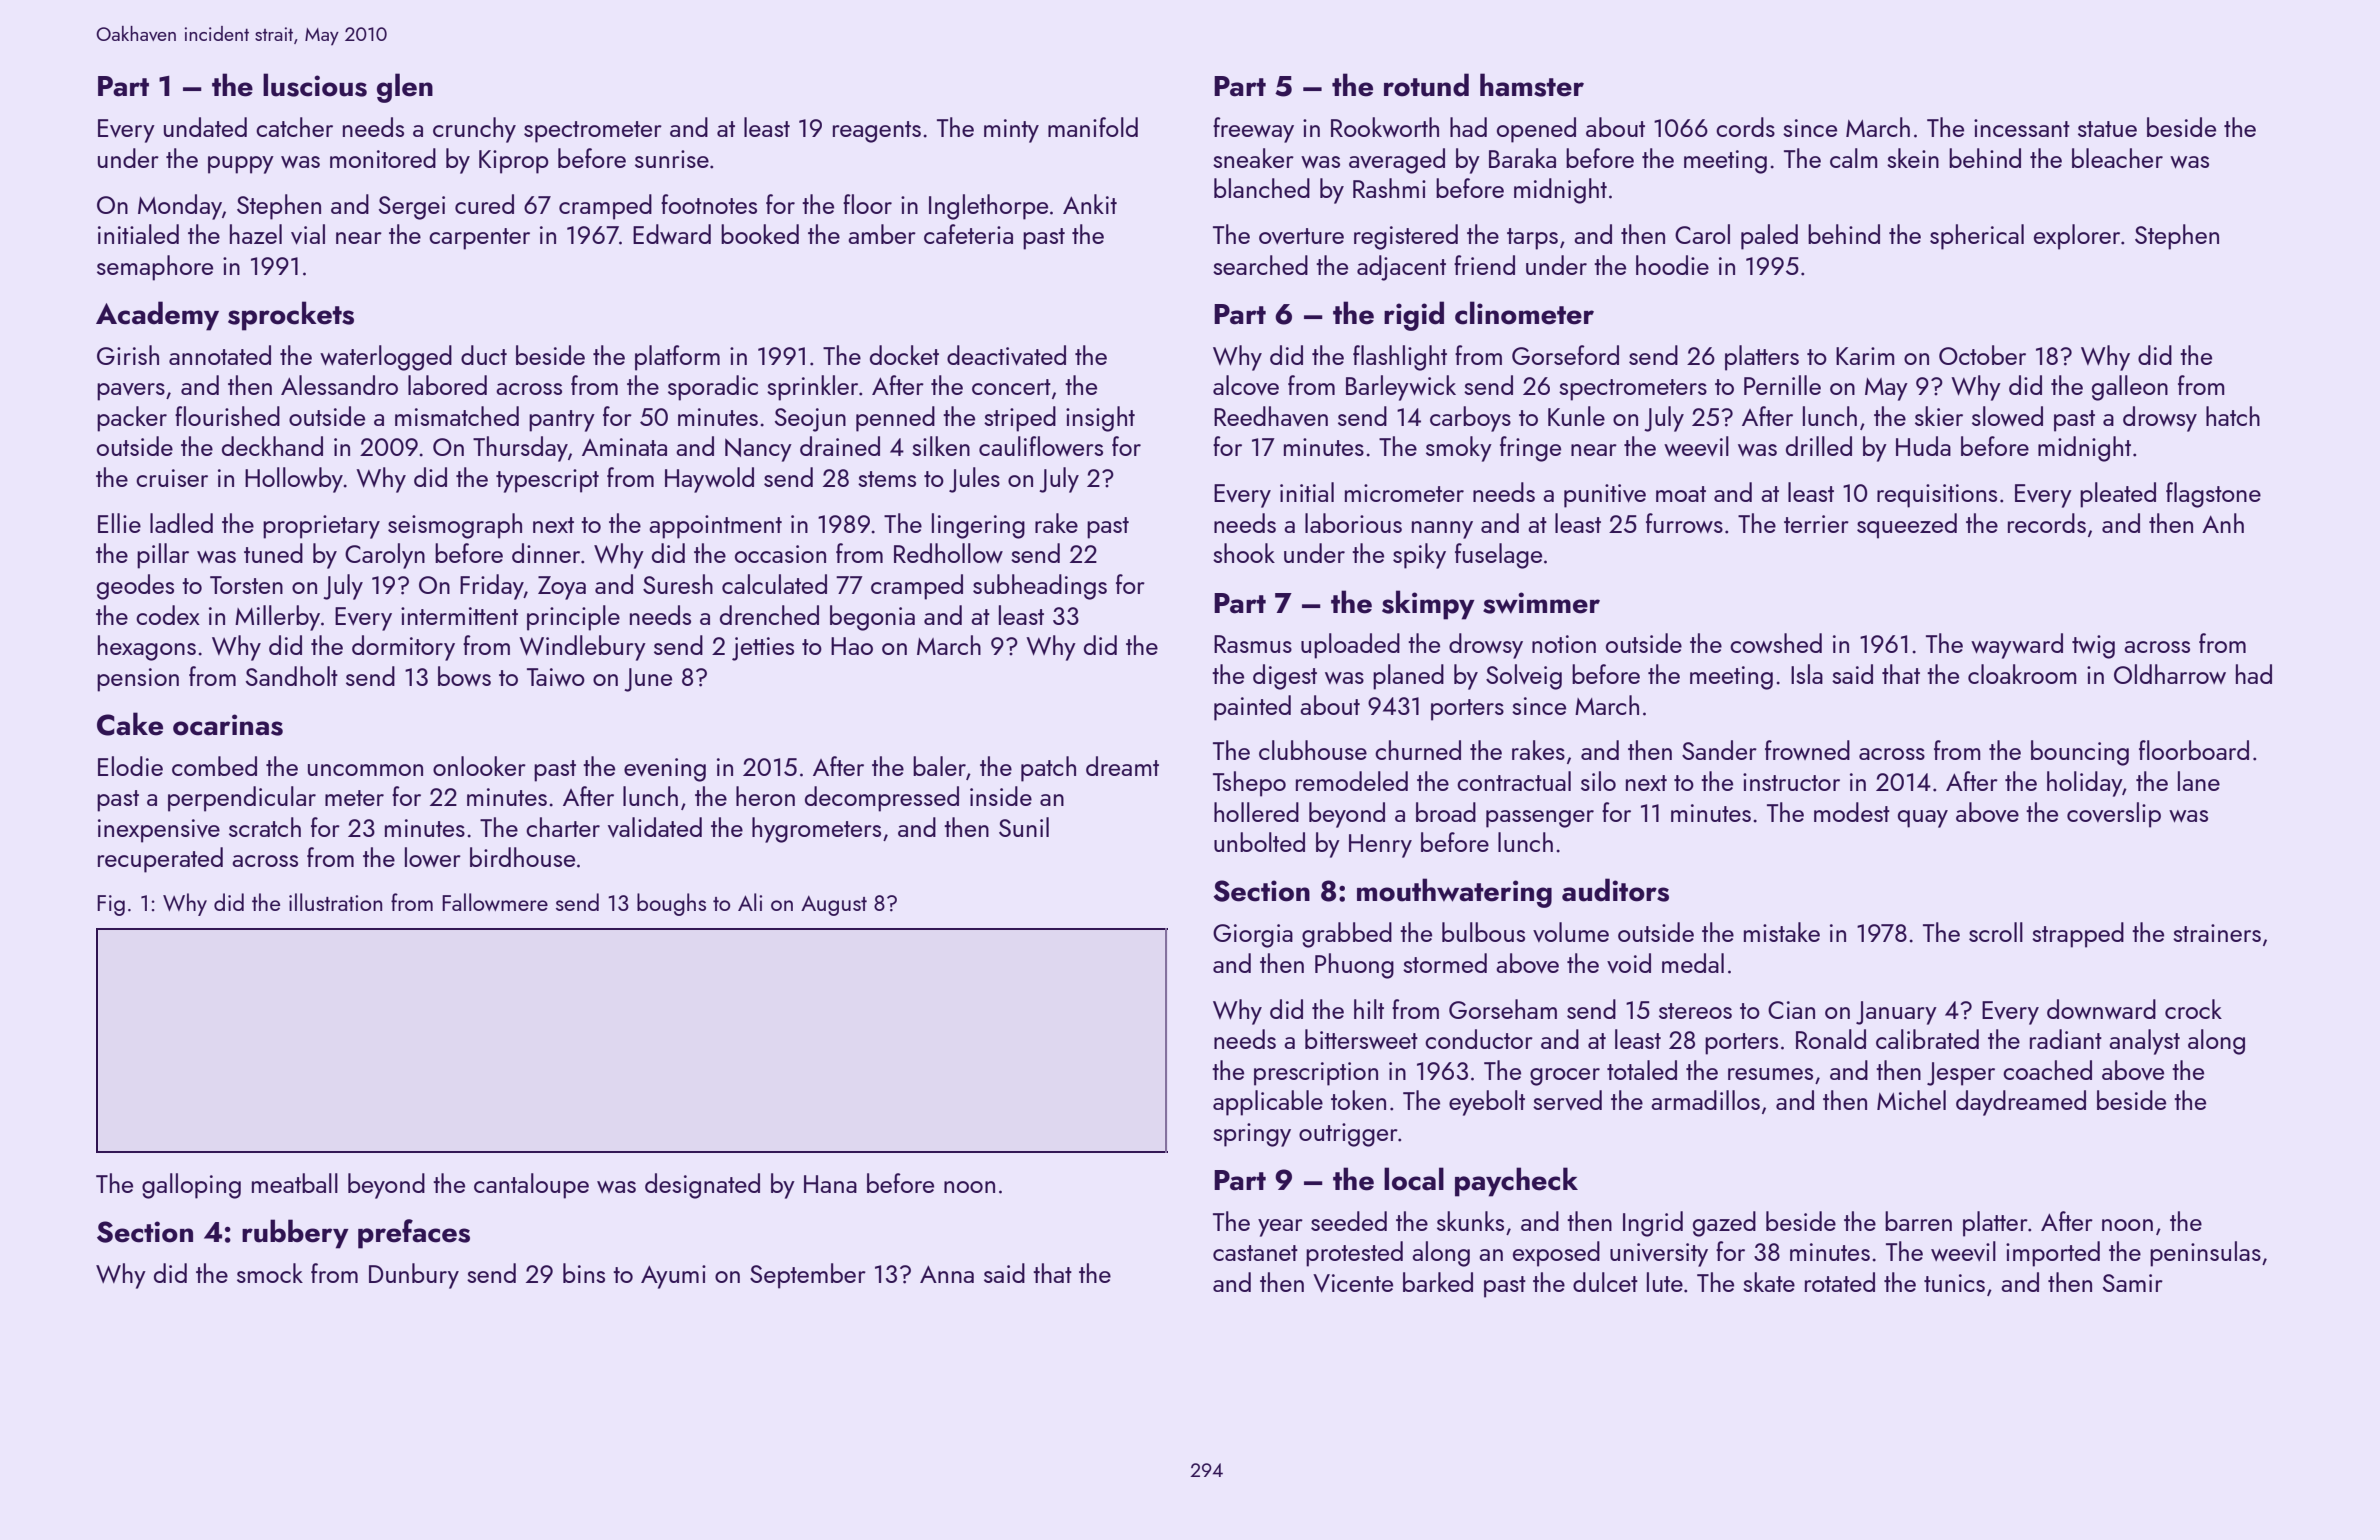 The image size is (2380, 1540). I want to click on illustration, so click(335, 902).
